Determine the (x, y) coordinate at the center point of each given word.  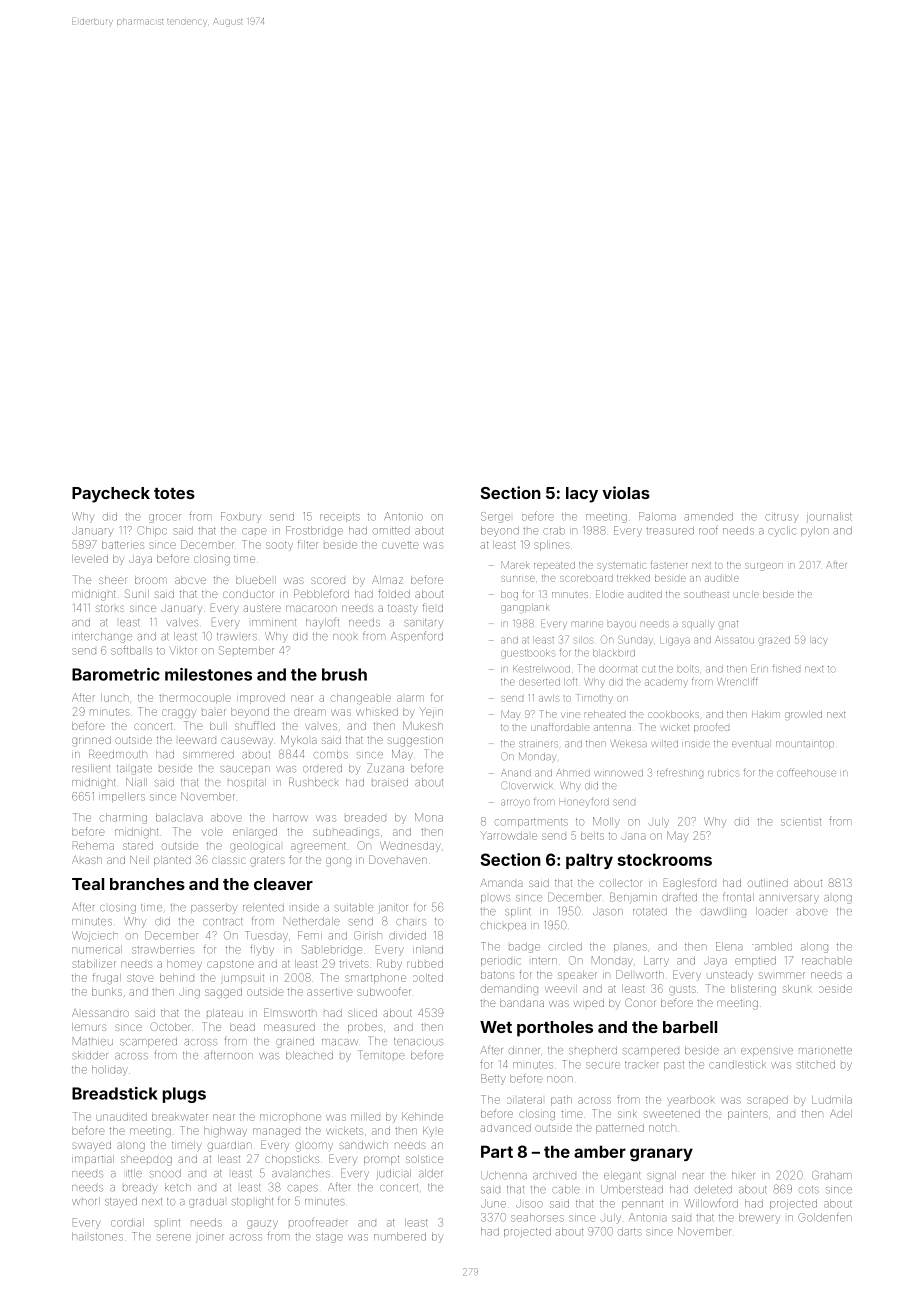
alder (431, 1173)
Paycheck (111, 495)
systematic (622, 566)
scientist (801, 822)
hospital (247, 783)
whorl (86, 1201)
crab (554, 531)
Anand (516, 773)
